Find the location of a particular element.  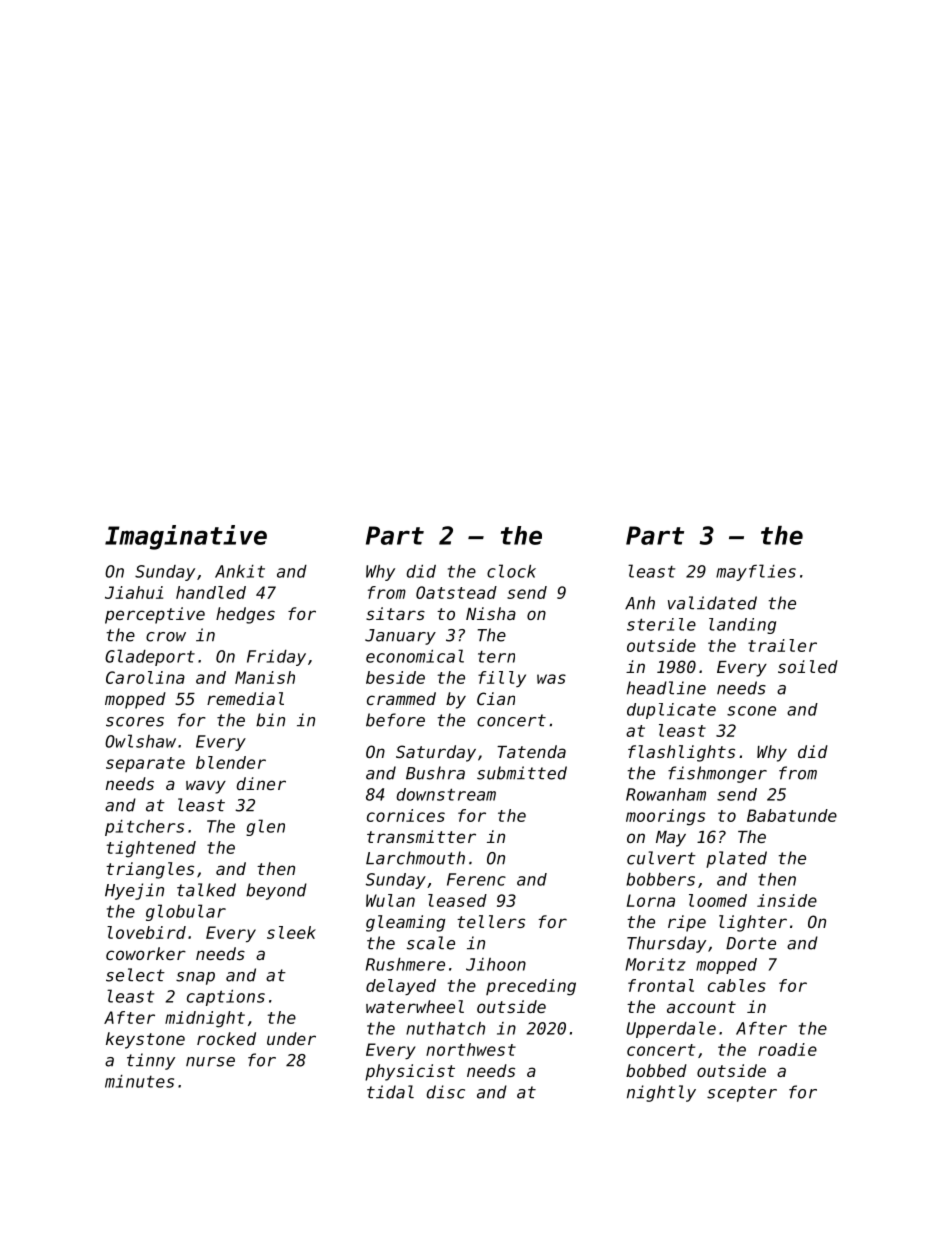

perceptive is located at coordinates (155, 615).
